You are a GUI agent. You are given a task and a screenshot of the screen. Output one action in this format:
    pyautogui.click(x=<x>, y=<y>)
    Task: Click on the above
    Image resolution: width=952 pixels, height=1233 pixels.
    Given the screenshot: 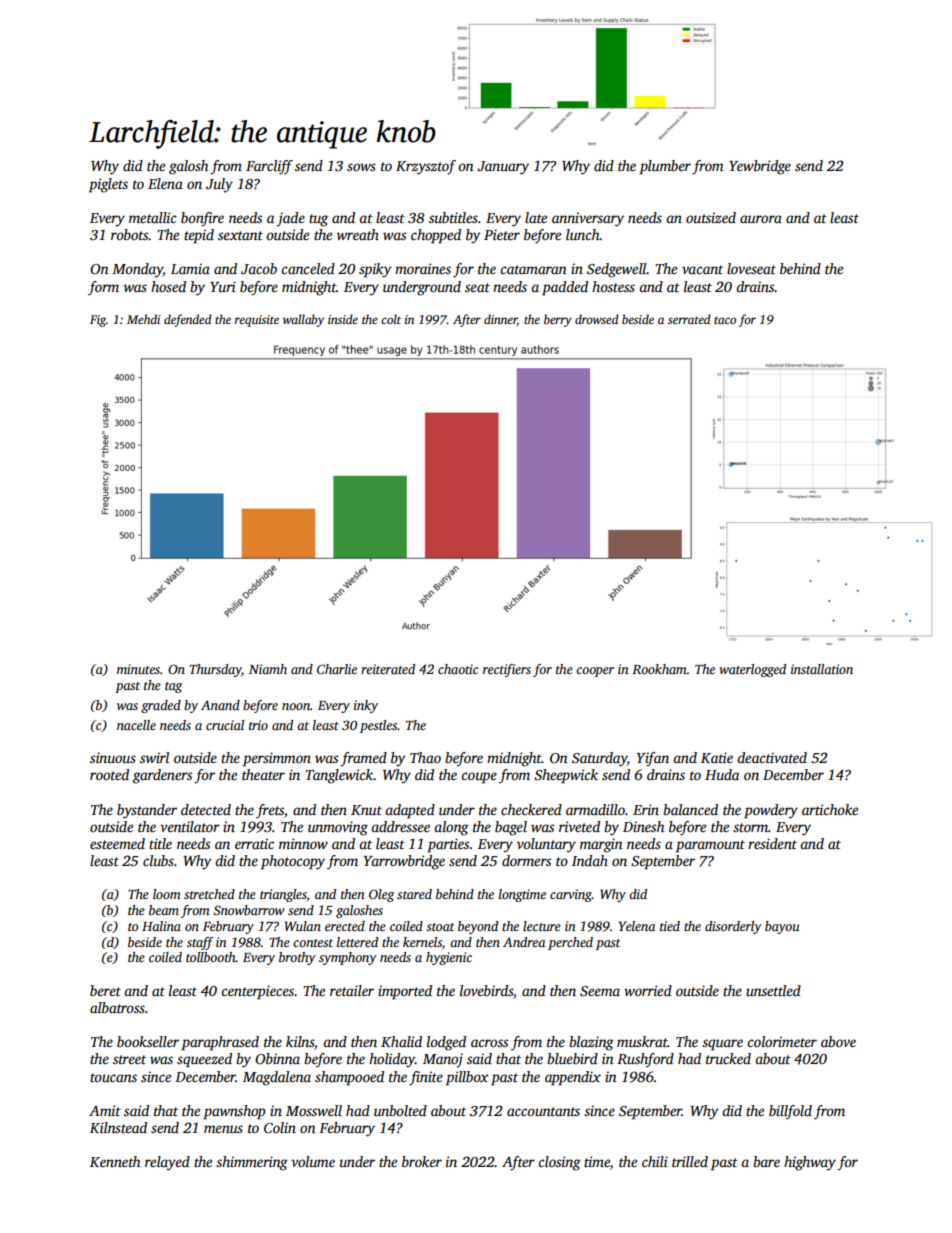 What is the action you would take?
    pyautogui.click(x=838, y=1041)
